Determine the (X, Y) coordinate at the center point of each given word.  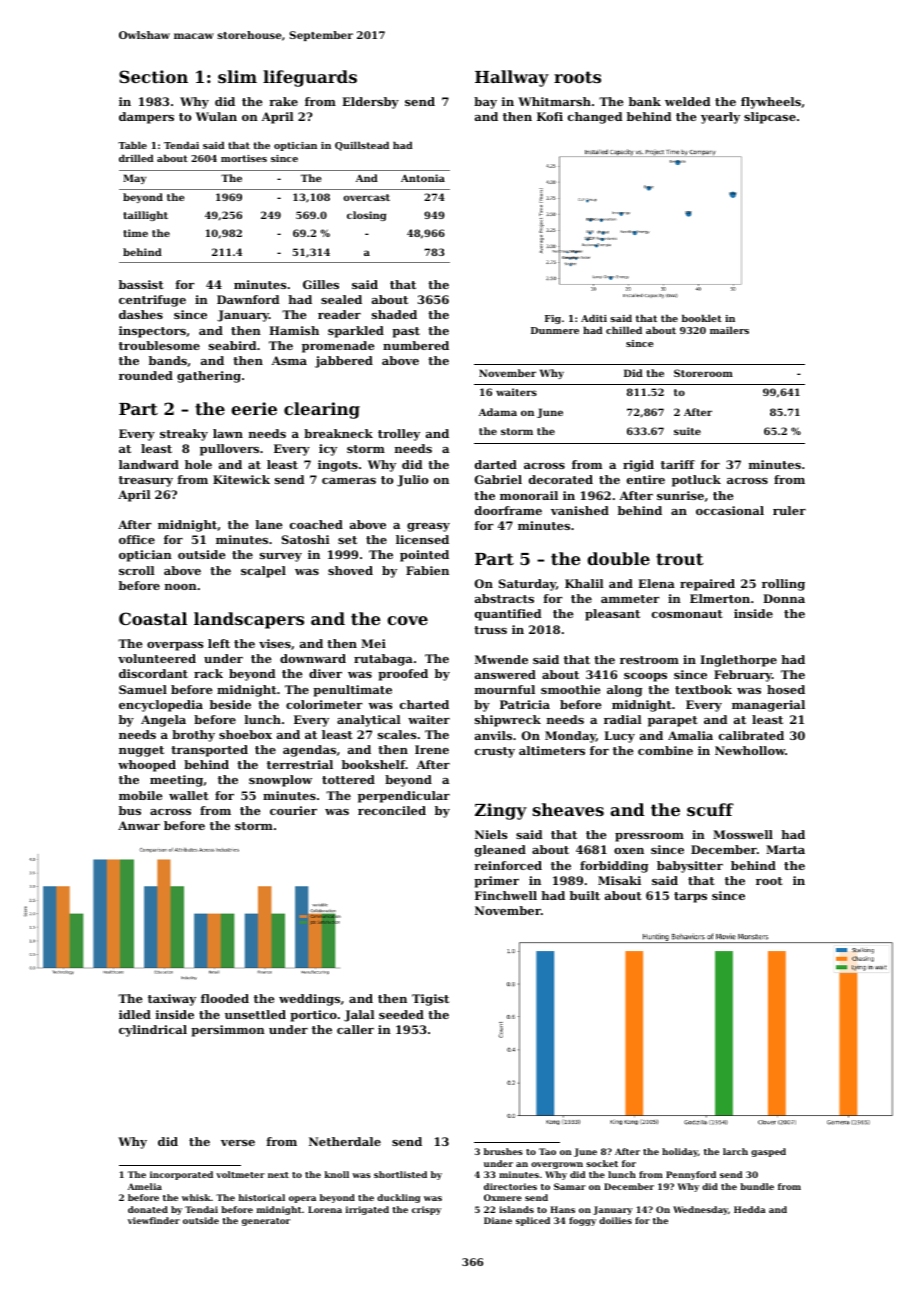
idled (135, 1014)
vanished (580, 510)
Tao (547, 1151)
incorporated (181, 1175)
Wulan (216, 116)
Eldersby (370, 103)
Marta (785, 849)
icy (328, 450)
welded (687, 101)
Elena (656, 583)
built (585, 895)
